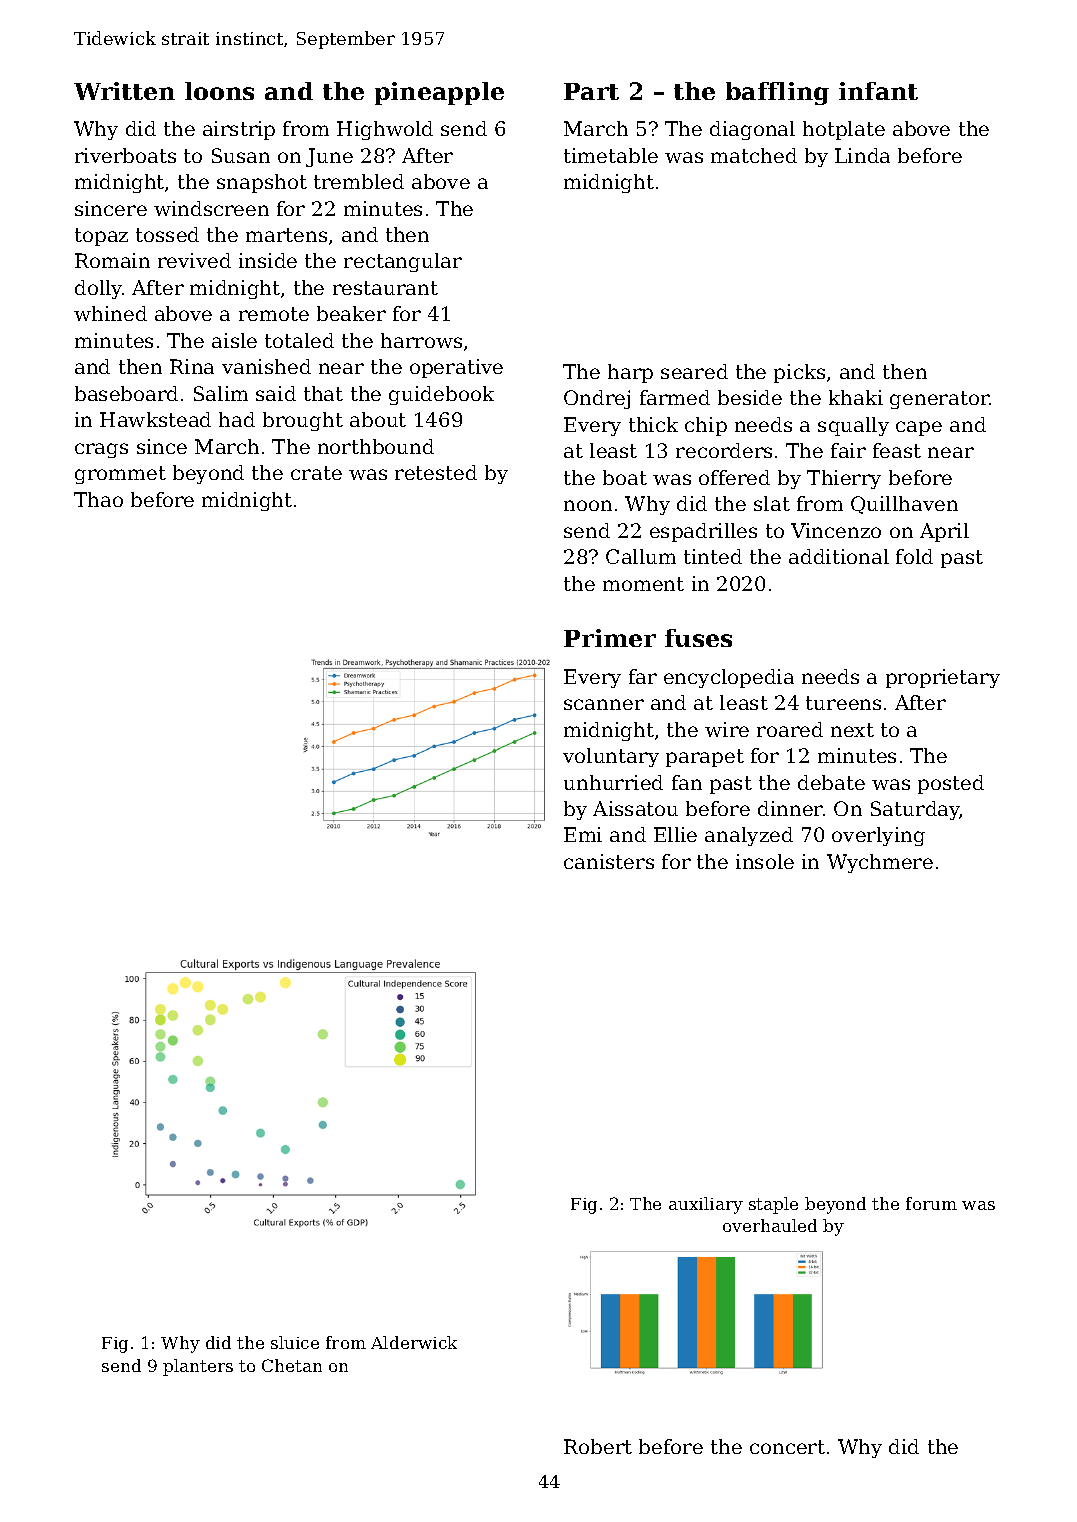  I want to click on planters, so click(198, 1367).
